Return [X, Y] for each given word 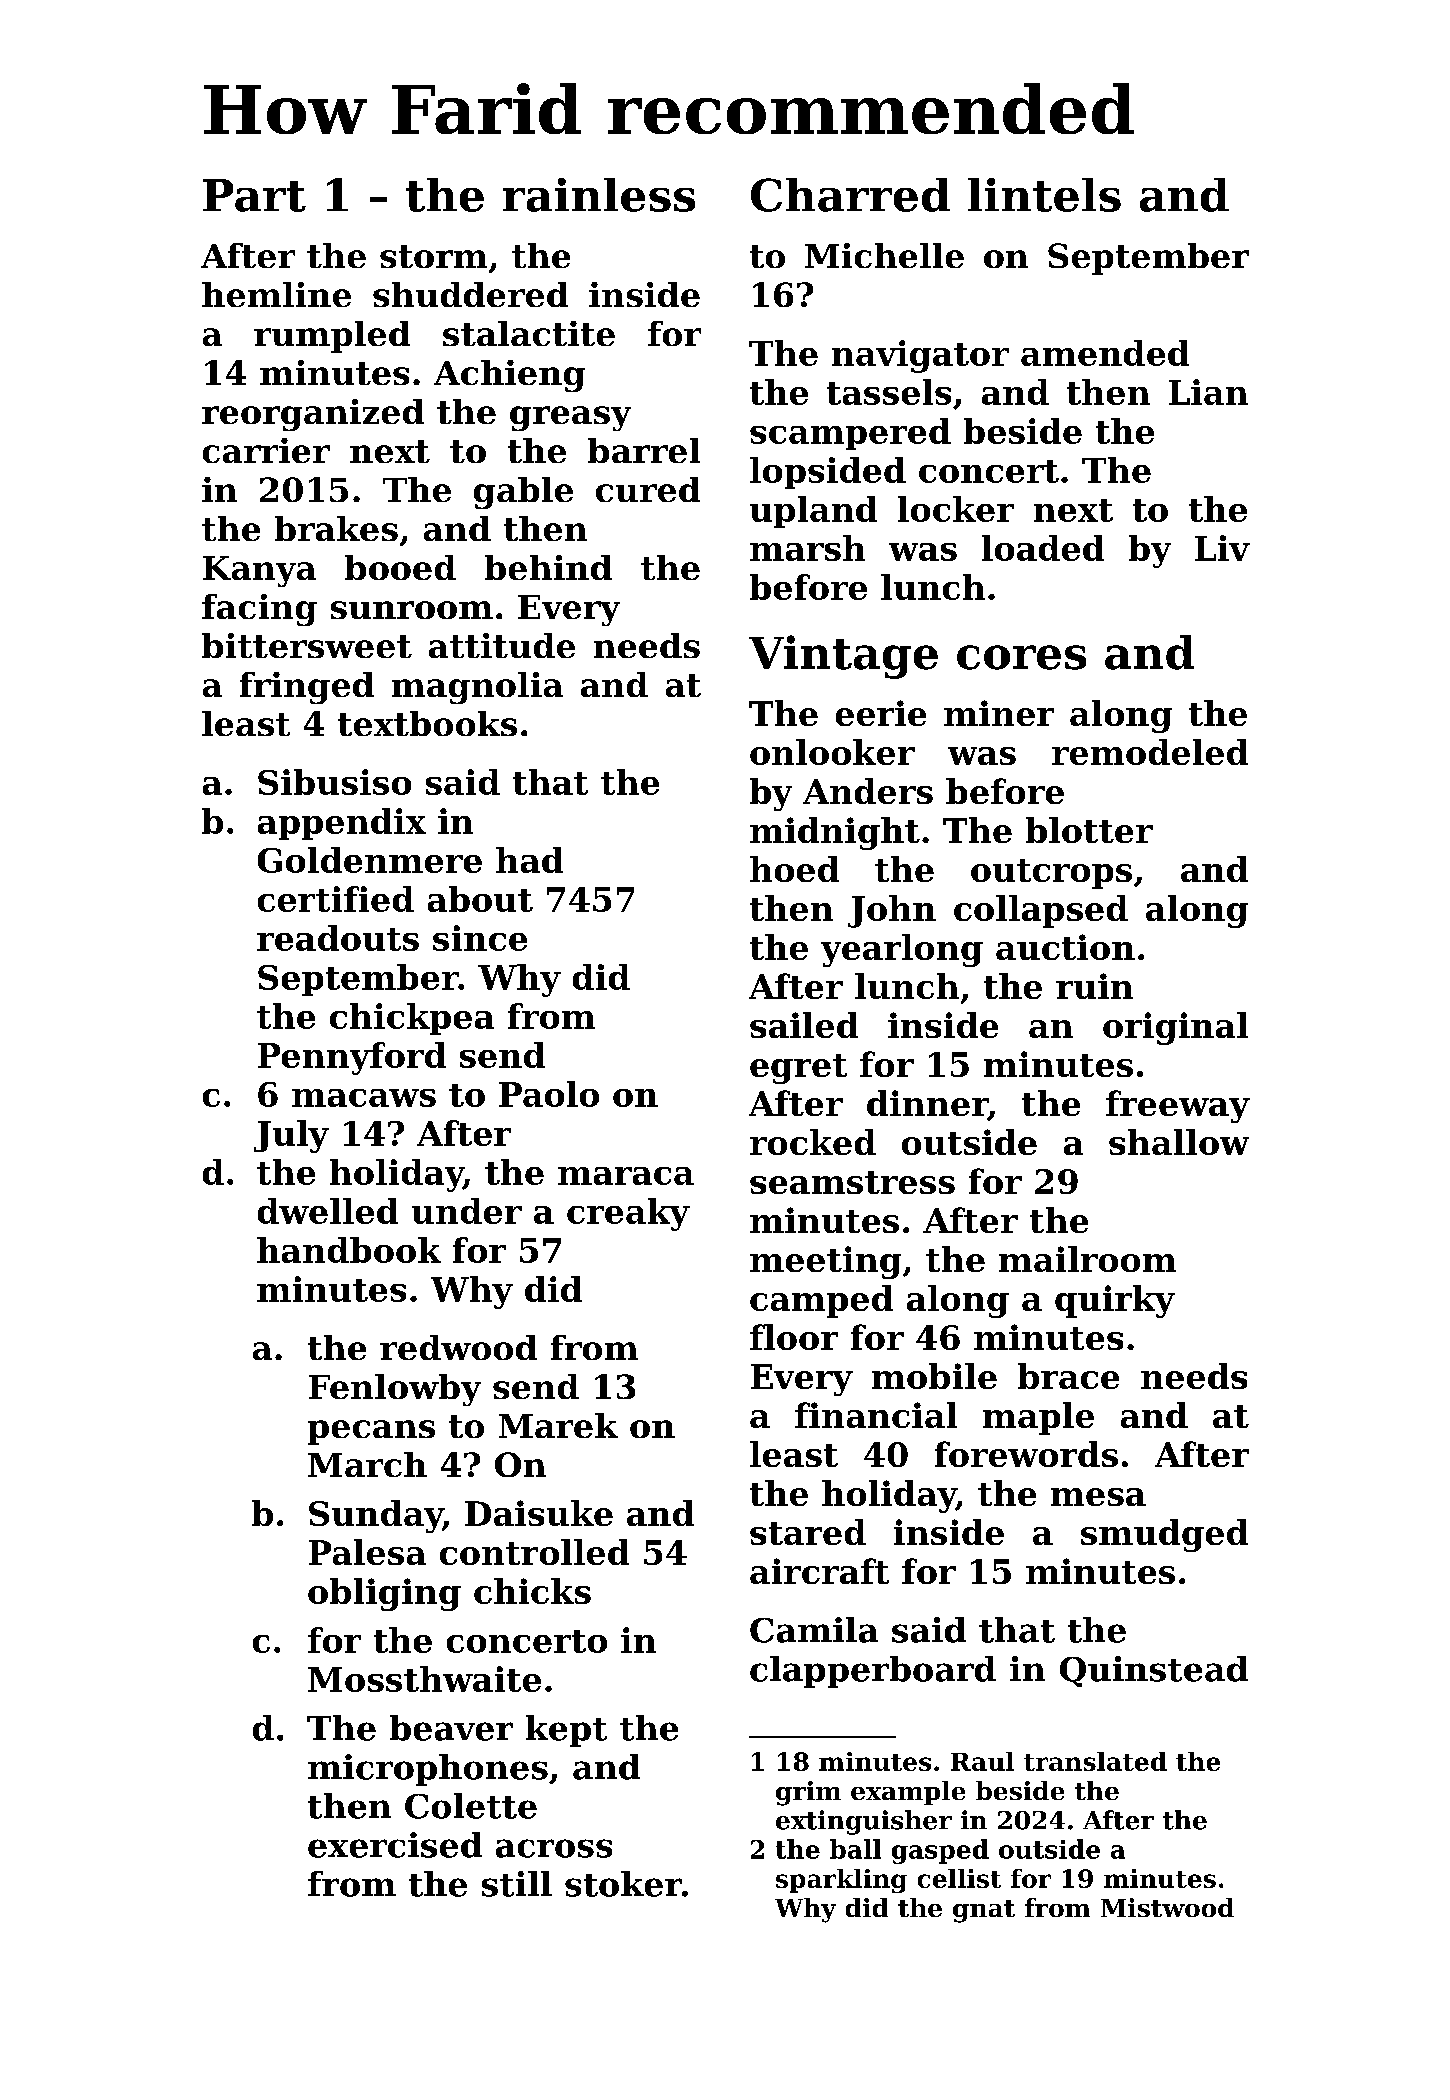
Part [254, 195]
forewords [1026, 1454]
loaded [1043, 548]
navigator [920, 356]
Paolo [549, 1094]
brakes [336, 528]
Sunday [376, 1516]
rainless [599, 195]
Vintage [843, 657]
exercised [395, 1845]
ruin [1094, 986]
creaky [628, 1214]
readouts [338, 938]
